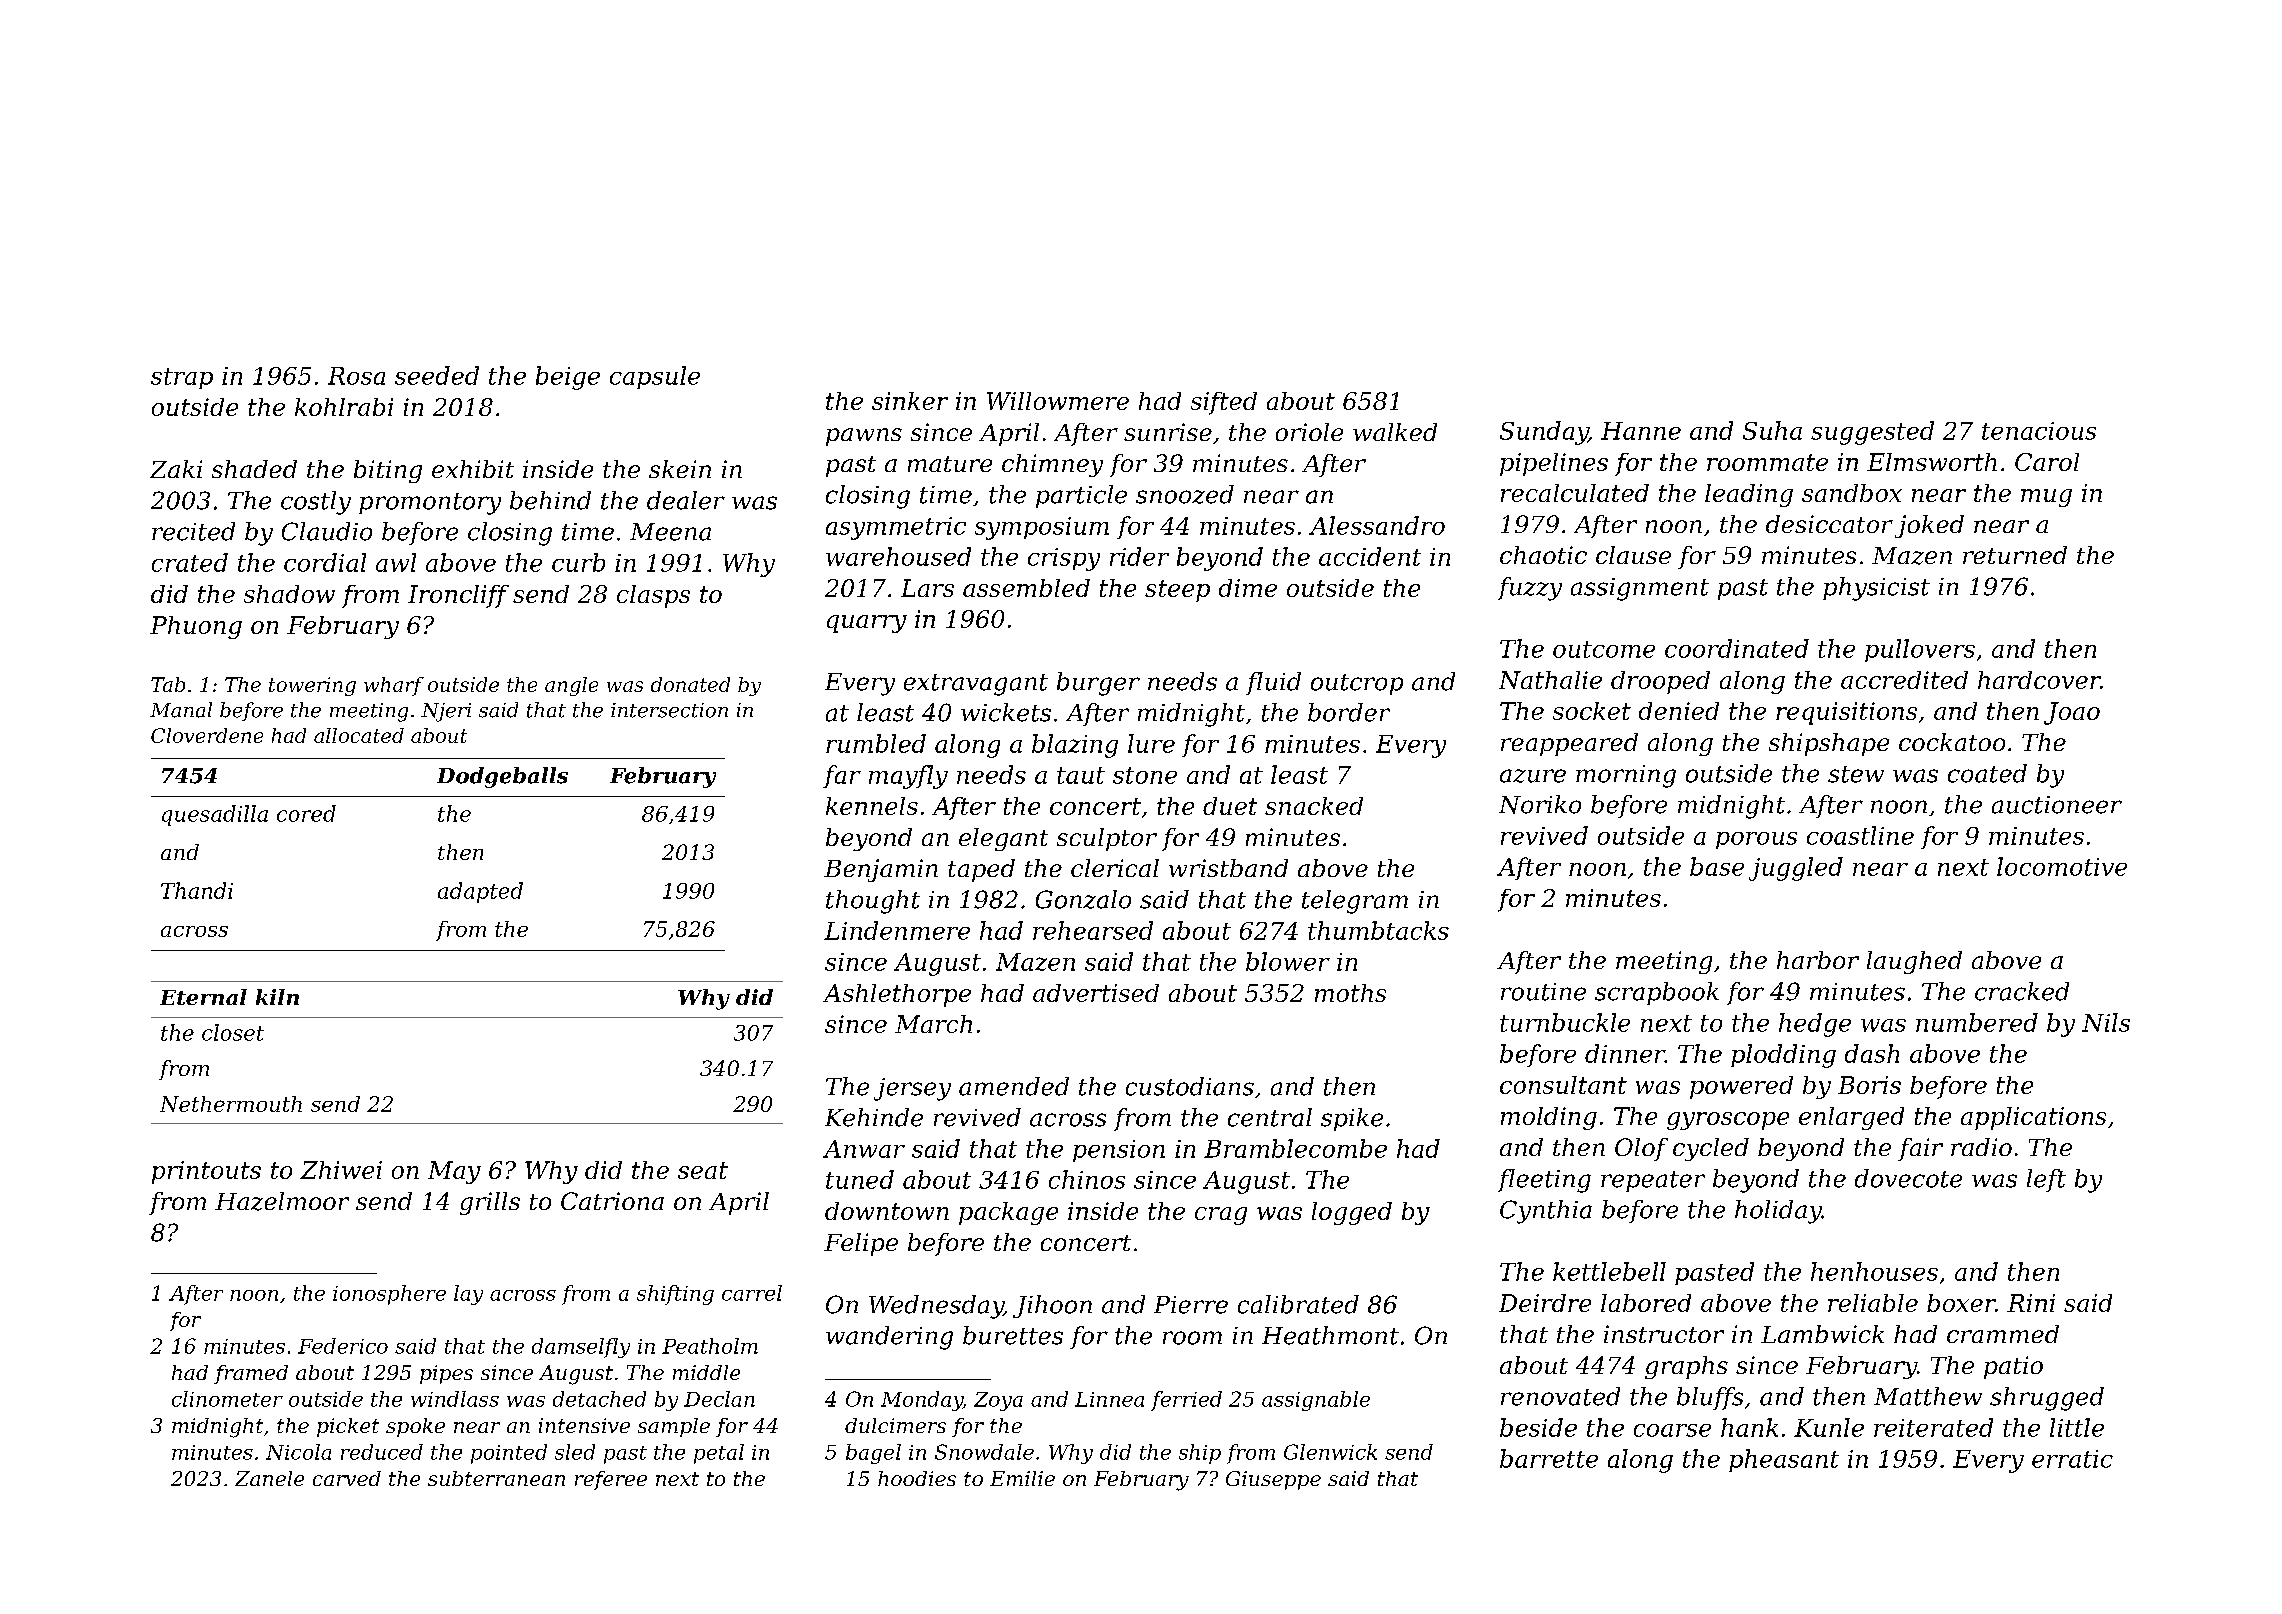 Image resolution: width=2282 pixels, height=1614 pixels. Describe the element at coordinates (1717, 866) in the screenshot. I see `base` at that location.
